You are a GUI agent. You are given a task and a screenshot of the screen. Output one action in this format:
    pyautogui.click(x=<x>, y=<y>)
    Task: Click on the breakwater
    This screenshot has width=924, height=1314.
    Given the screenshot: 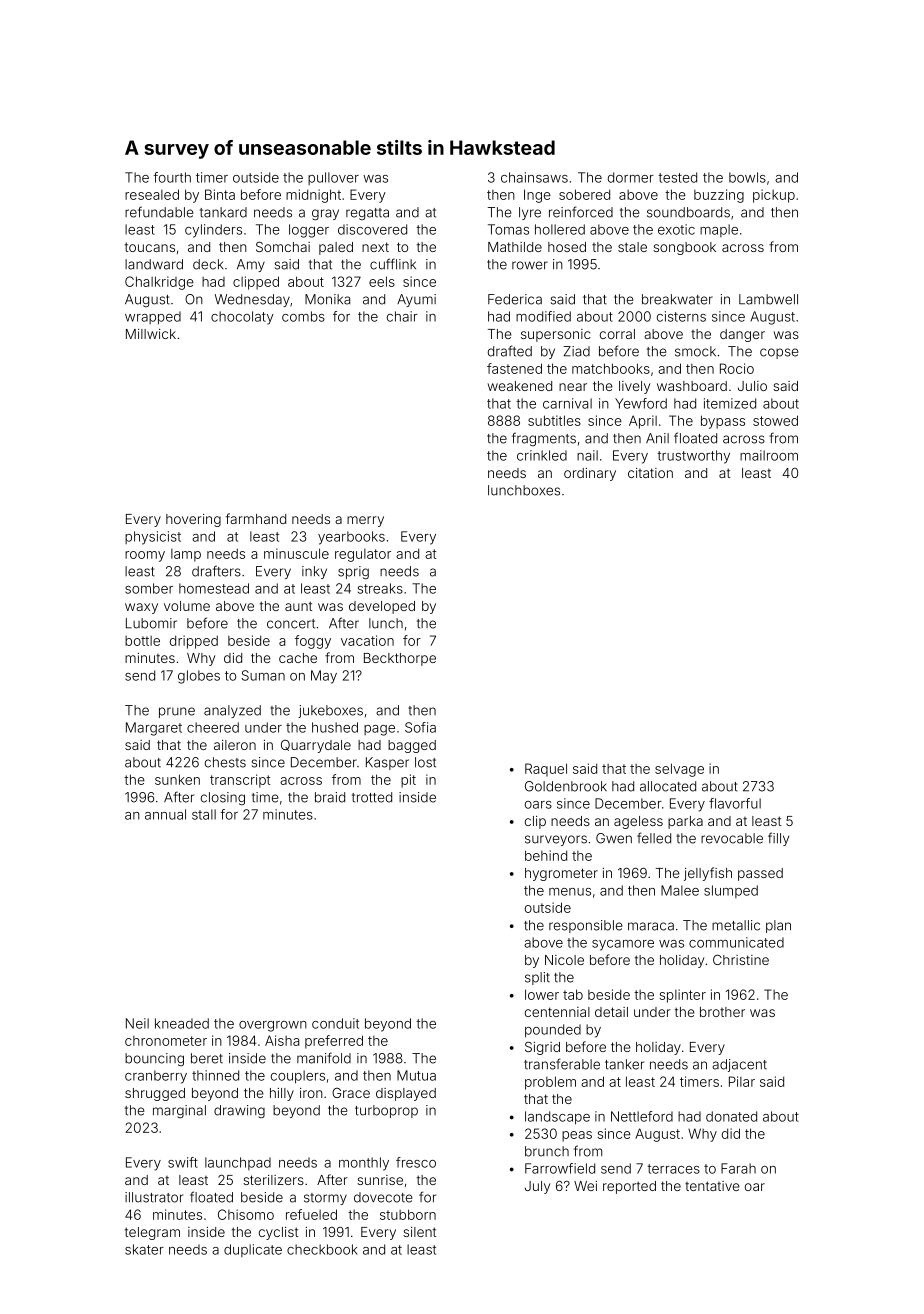 What is the action you would take?
    pyautogui.click(x=677, y=299)
